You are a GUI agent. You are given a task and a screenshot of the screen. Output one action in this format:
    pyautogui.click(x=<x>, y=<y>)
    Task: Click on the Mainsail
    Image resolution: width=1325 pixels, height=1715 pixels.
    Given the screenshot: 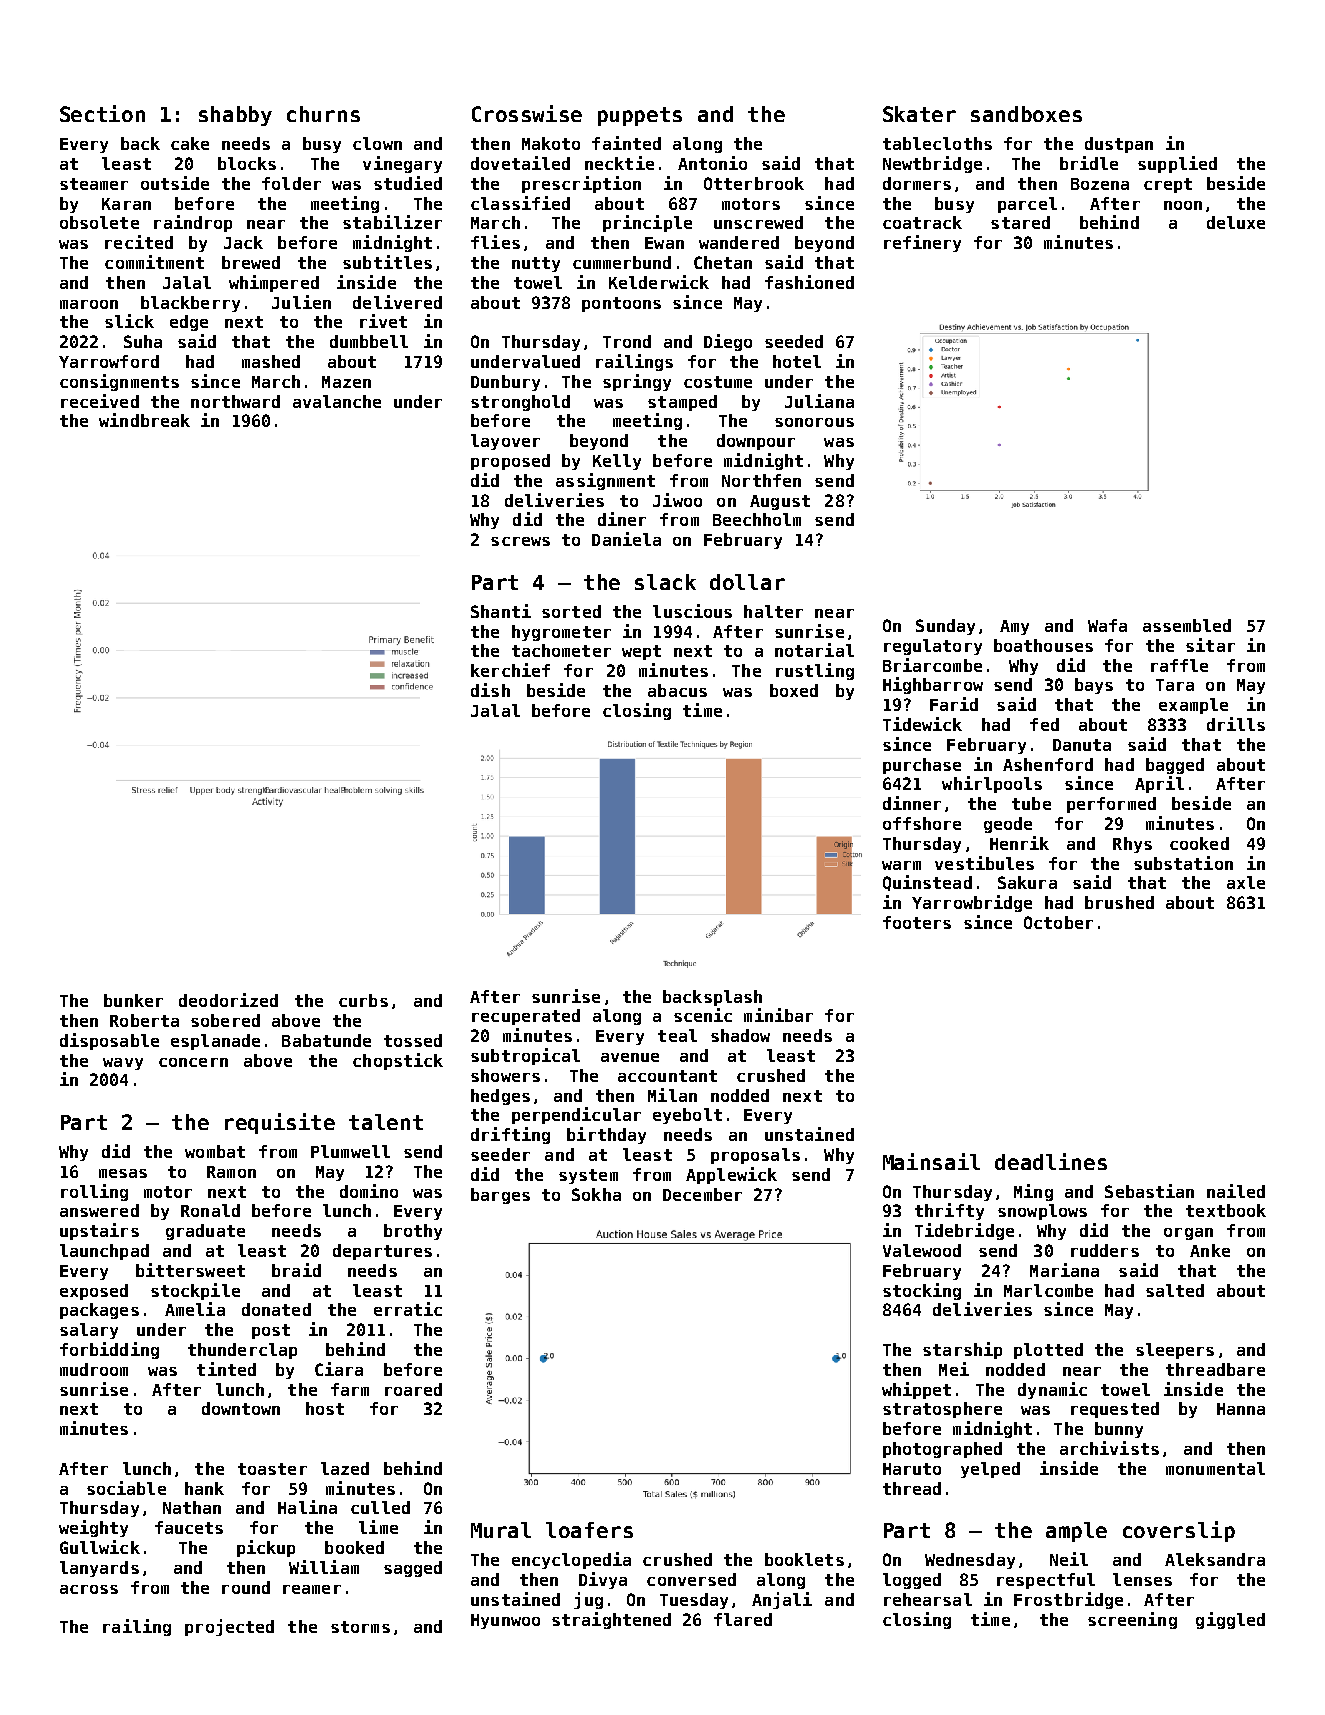 What is the action you would take?
    pyautogui.click(x=931, y=1161)
